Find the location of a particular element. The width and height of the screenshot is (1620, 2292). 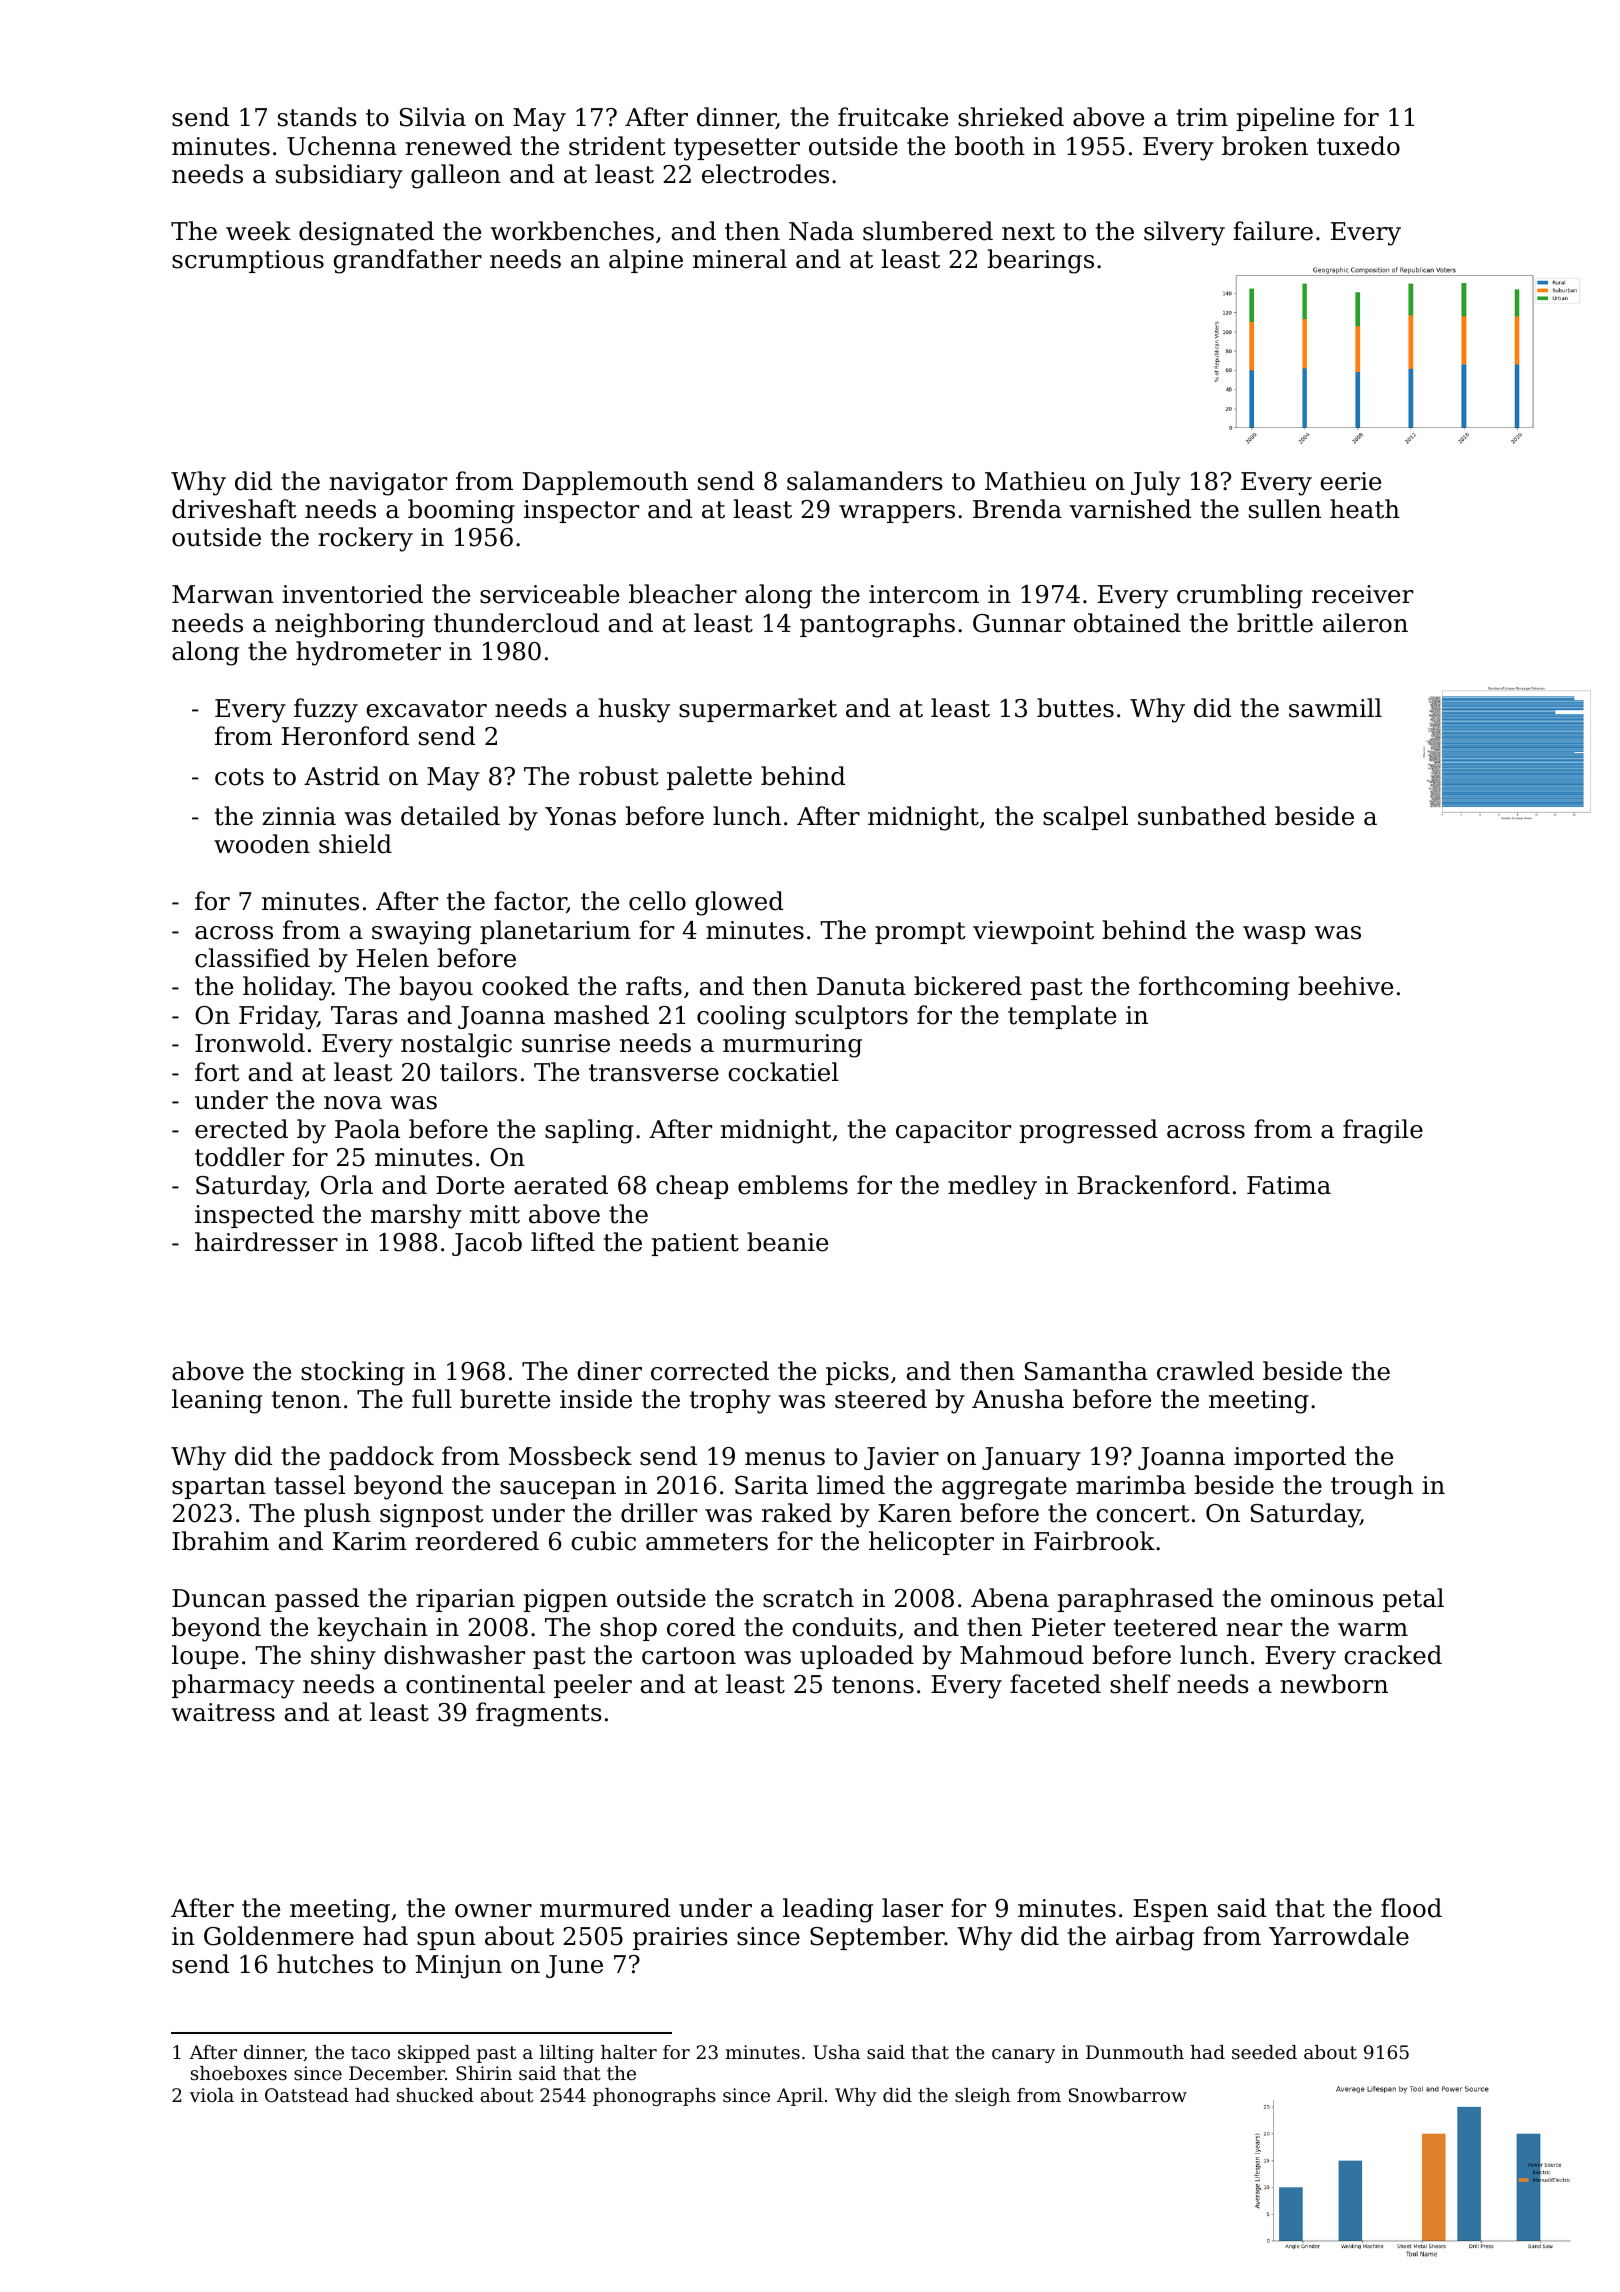

viola is located at coordinates (212, 2095).
